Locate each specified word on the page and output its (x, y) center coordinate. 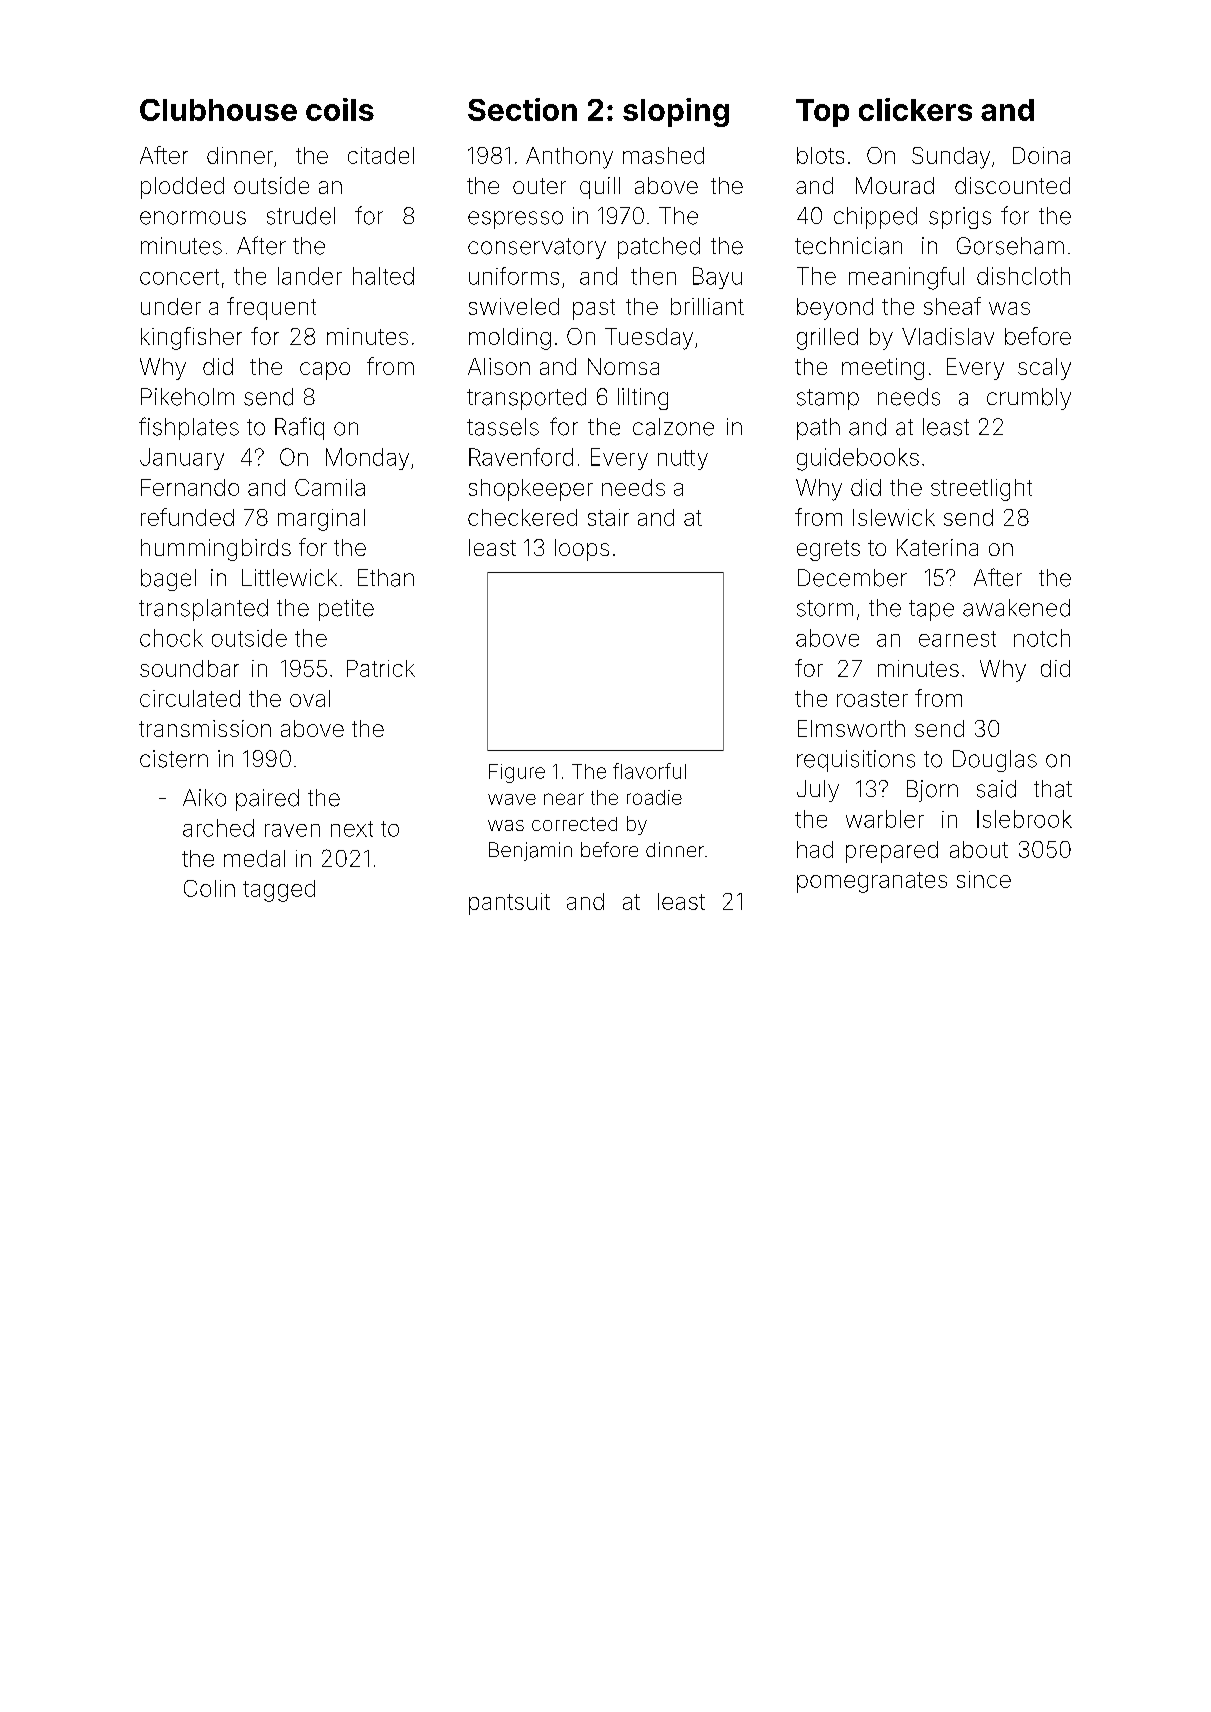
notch (1042, 638)
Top (822, 113)
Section (522, 109)
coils (340, 109)
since (984, 879)
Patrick (381, 668)
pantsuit (509, 904)
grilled (827, 339)
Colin (209, 888)
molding (510, 339)
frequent (271, 308)
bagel (168, 580)
